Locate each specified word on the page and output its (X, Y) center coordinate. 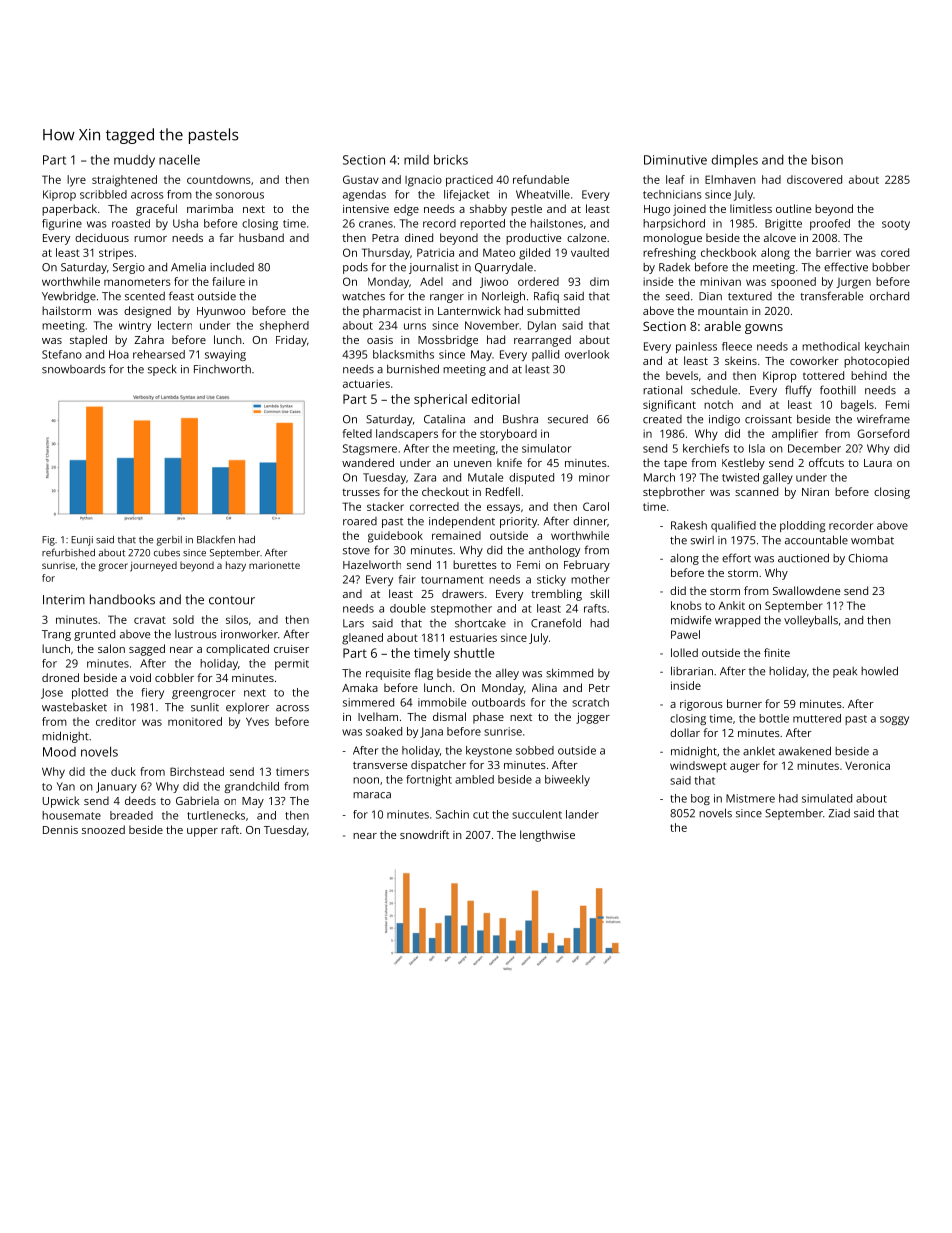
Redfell (503, 491)
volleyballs (811, 621)
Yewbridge (69, 297)
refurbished (68, 552)
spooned (793, 283)
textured (750, 296)
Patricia (435, 252)
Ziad (839, 813)
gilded (534, 254)
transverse (380, 765)
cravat (150, 620)
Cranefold (556, 623)
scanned (756, 491)
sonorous (240, 195)
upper (202, 832)
